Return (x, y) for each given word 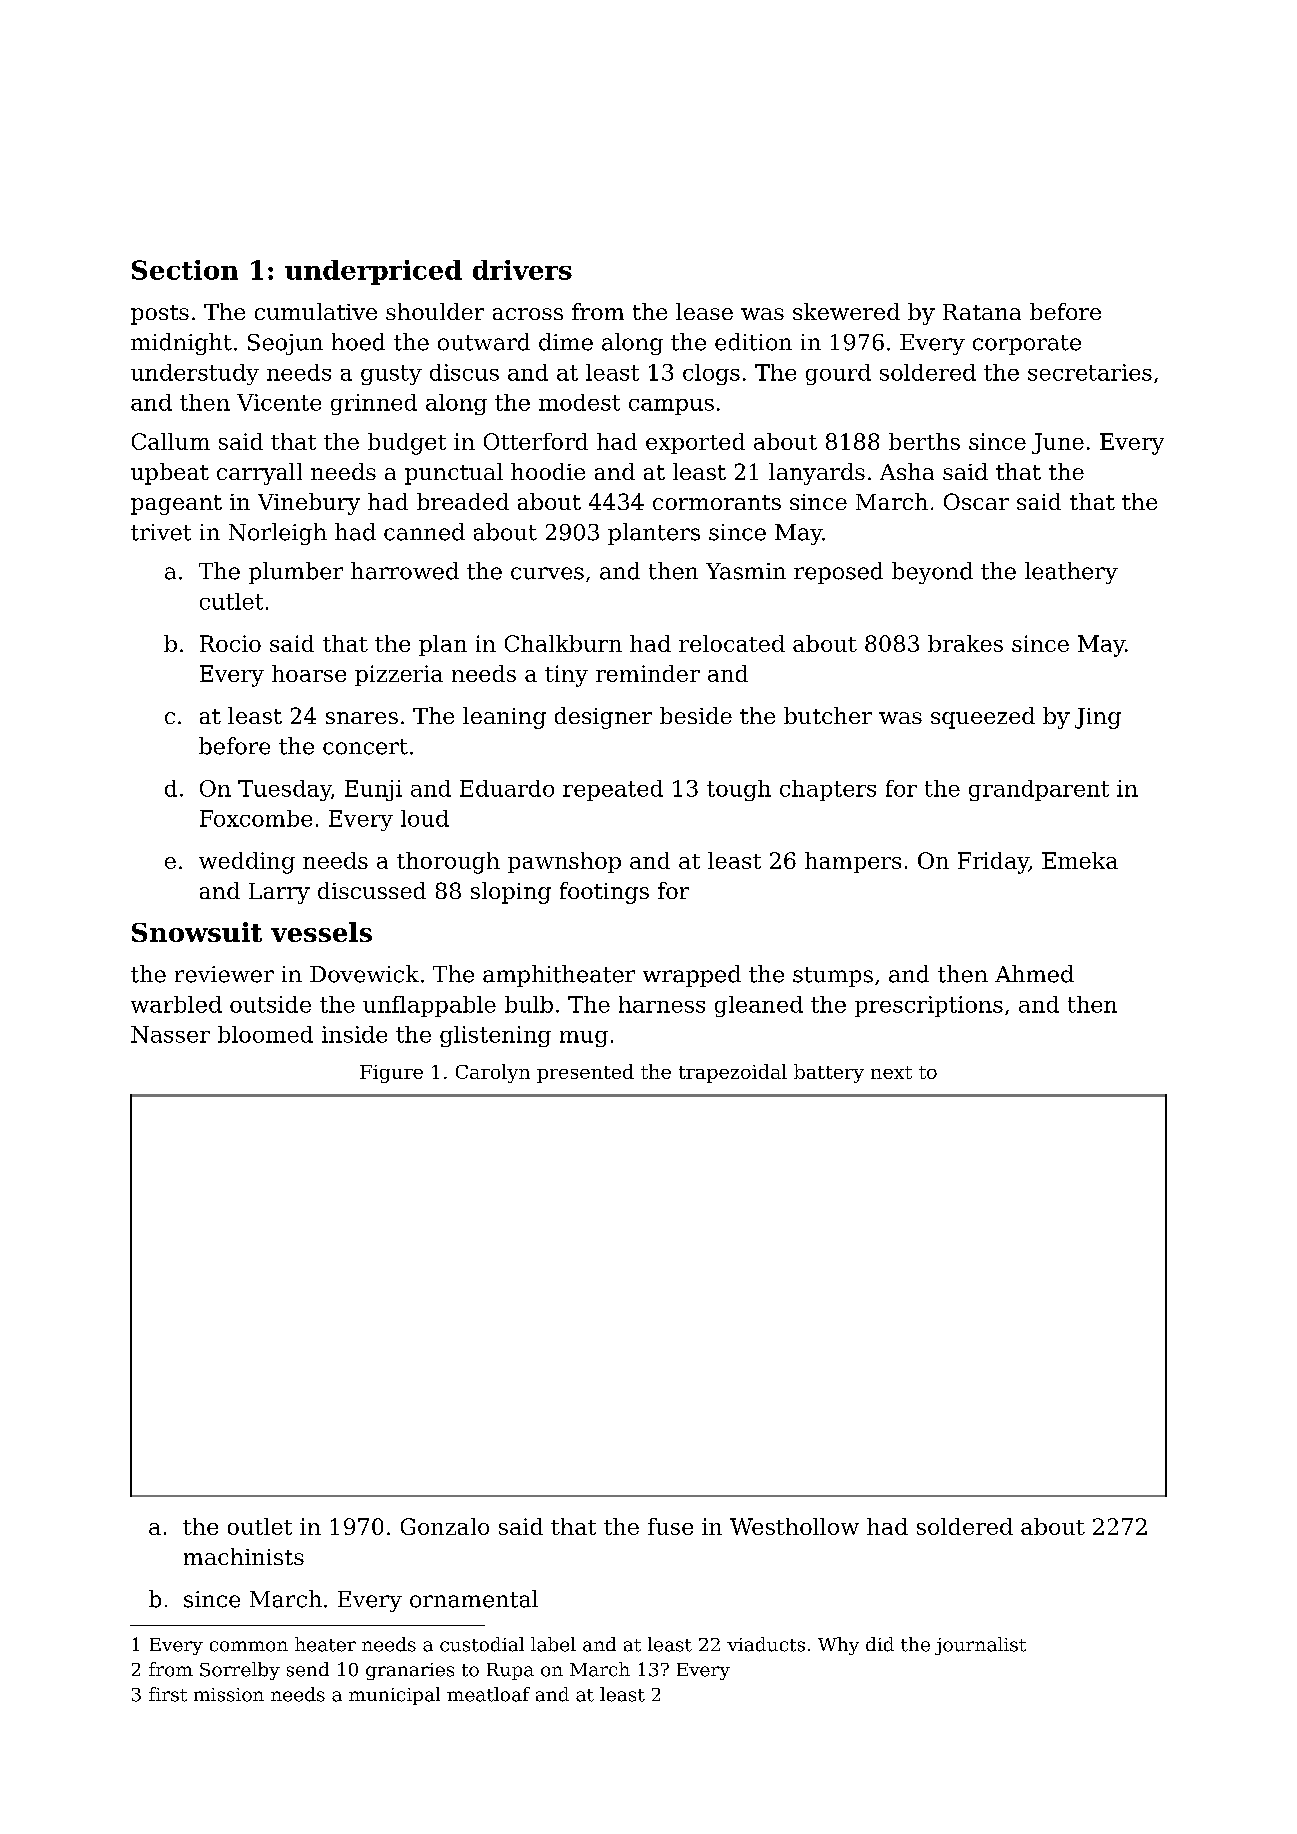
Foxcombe (256, 818)
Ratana (982, 312)
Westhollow (794, 1526)
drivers (522, 270)
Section (185, 270)
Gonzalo (445, 1526)
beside (696, 715)
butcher (828, 715)
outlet (260, 1526)
